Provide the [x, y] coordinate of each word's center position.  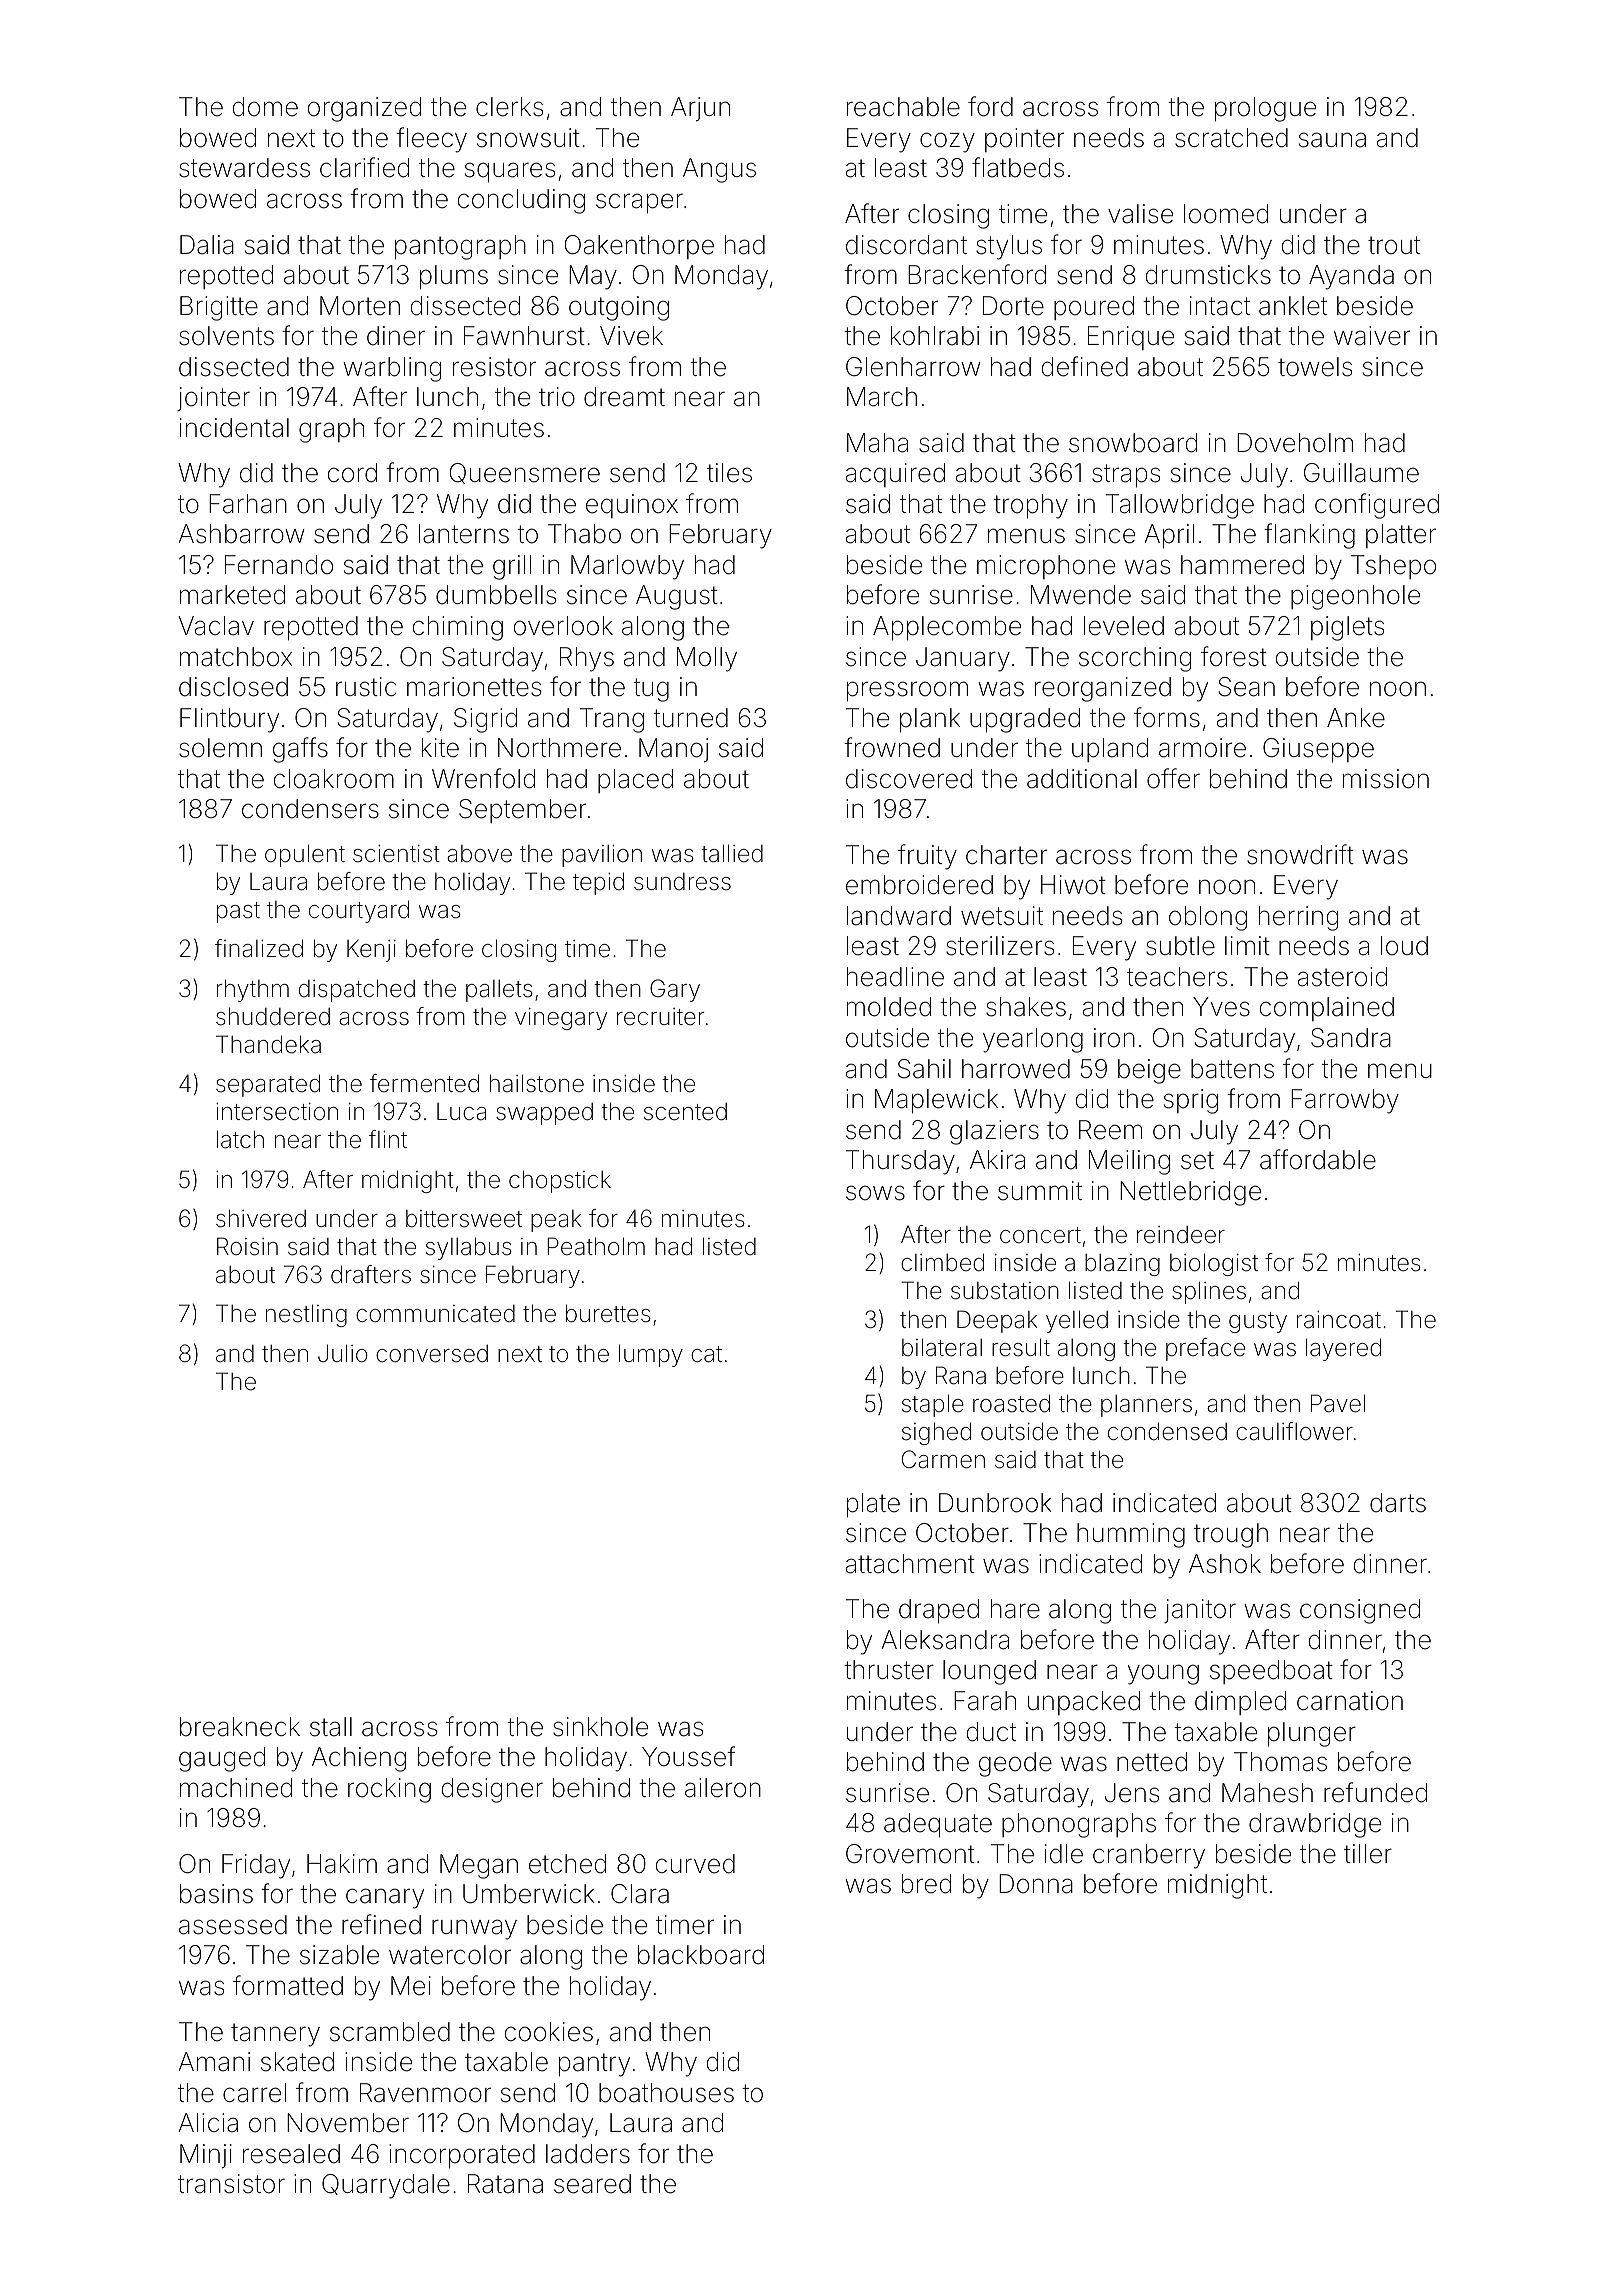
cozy [947, 142]
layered [1343, 1349]
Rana [961, 1375]
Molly [707, 659]
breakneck [240, 1727]
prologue [1265, 109]
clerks [509, 107]
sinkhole [600, 1727]
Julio [343, 1353]
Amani [214, 2062]
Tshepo [1393, 567]
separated [268, 1085]
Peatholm [596, 1246]
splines [1209, 1292]
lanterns [464, 534]
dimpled [1240, 1703]
